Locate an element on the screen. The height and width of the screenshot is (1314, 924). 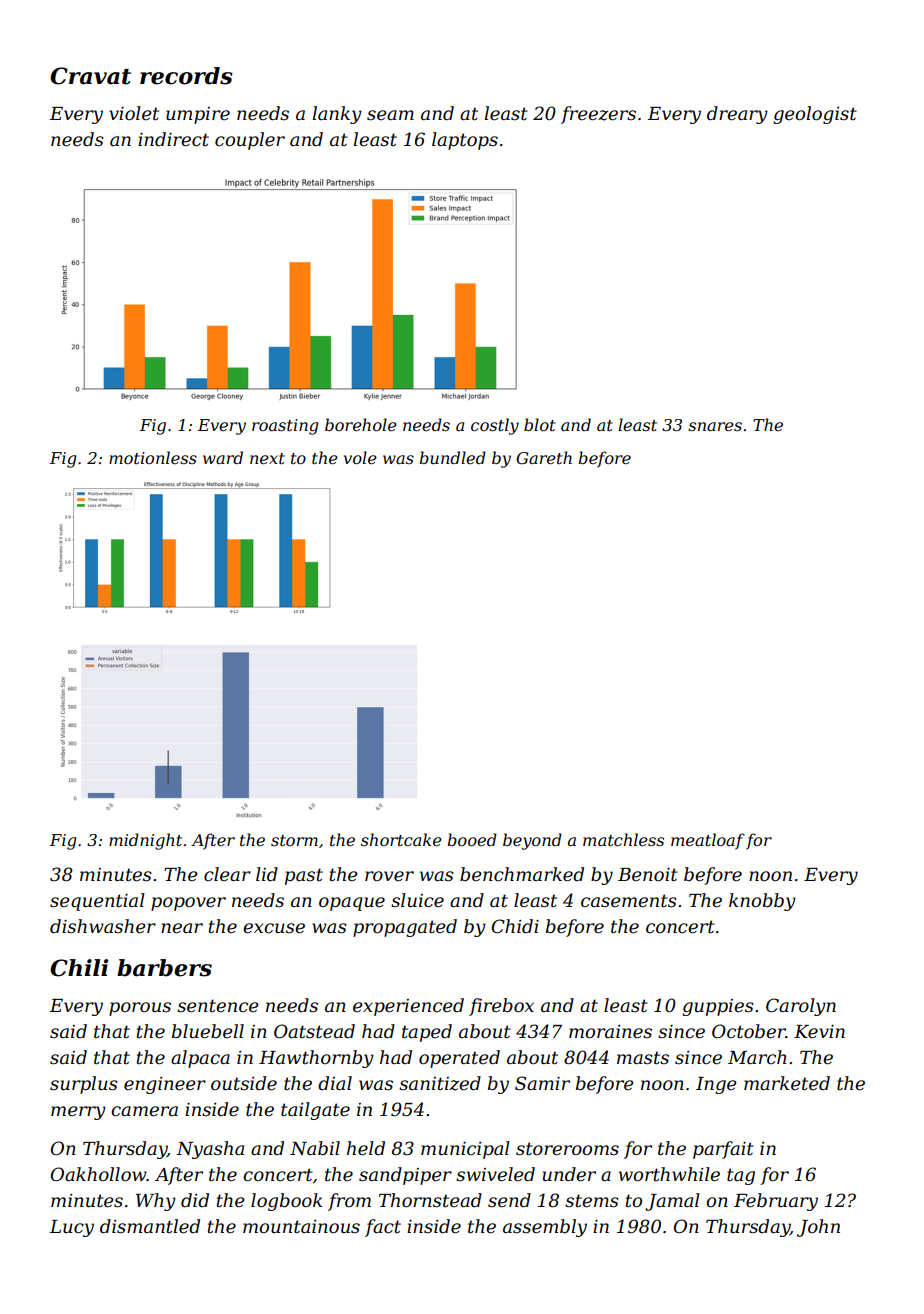
next is located at coordinates (267, 458).
